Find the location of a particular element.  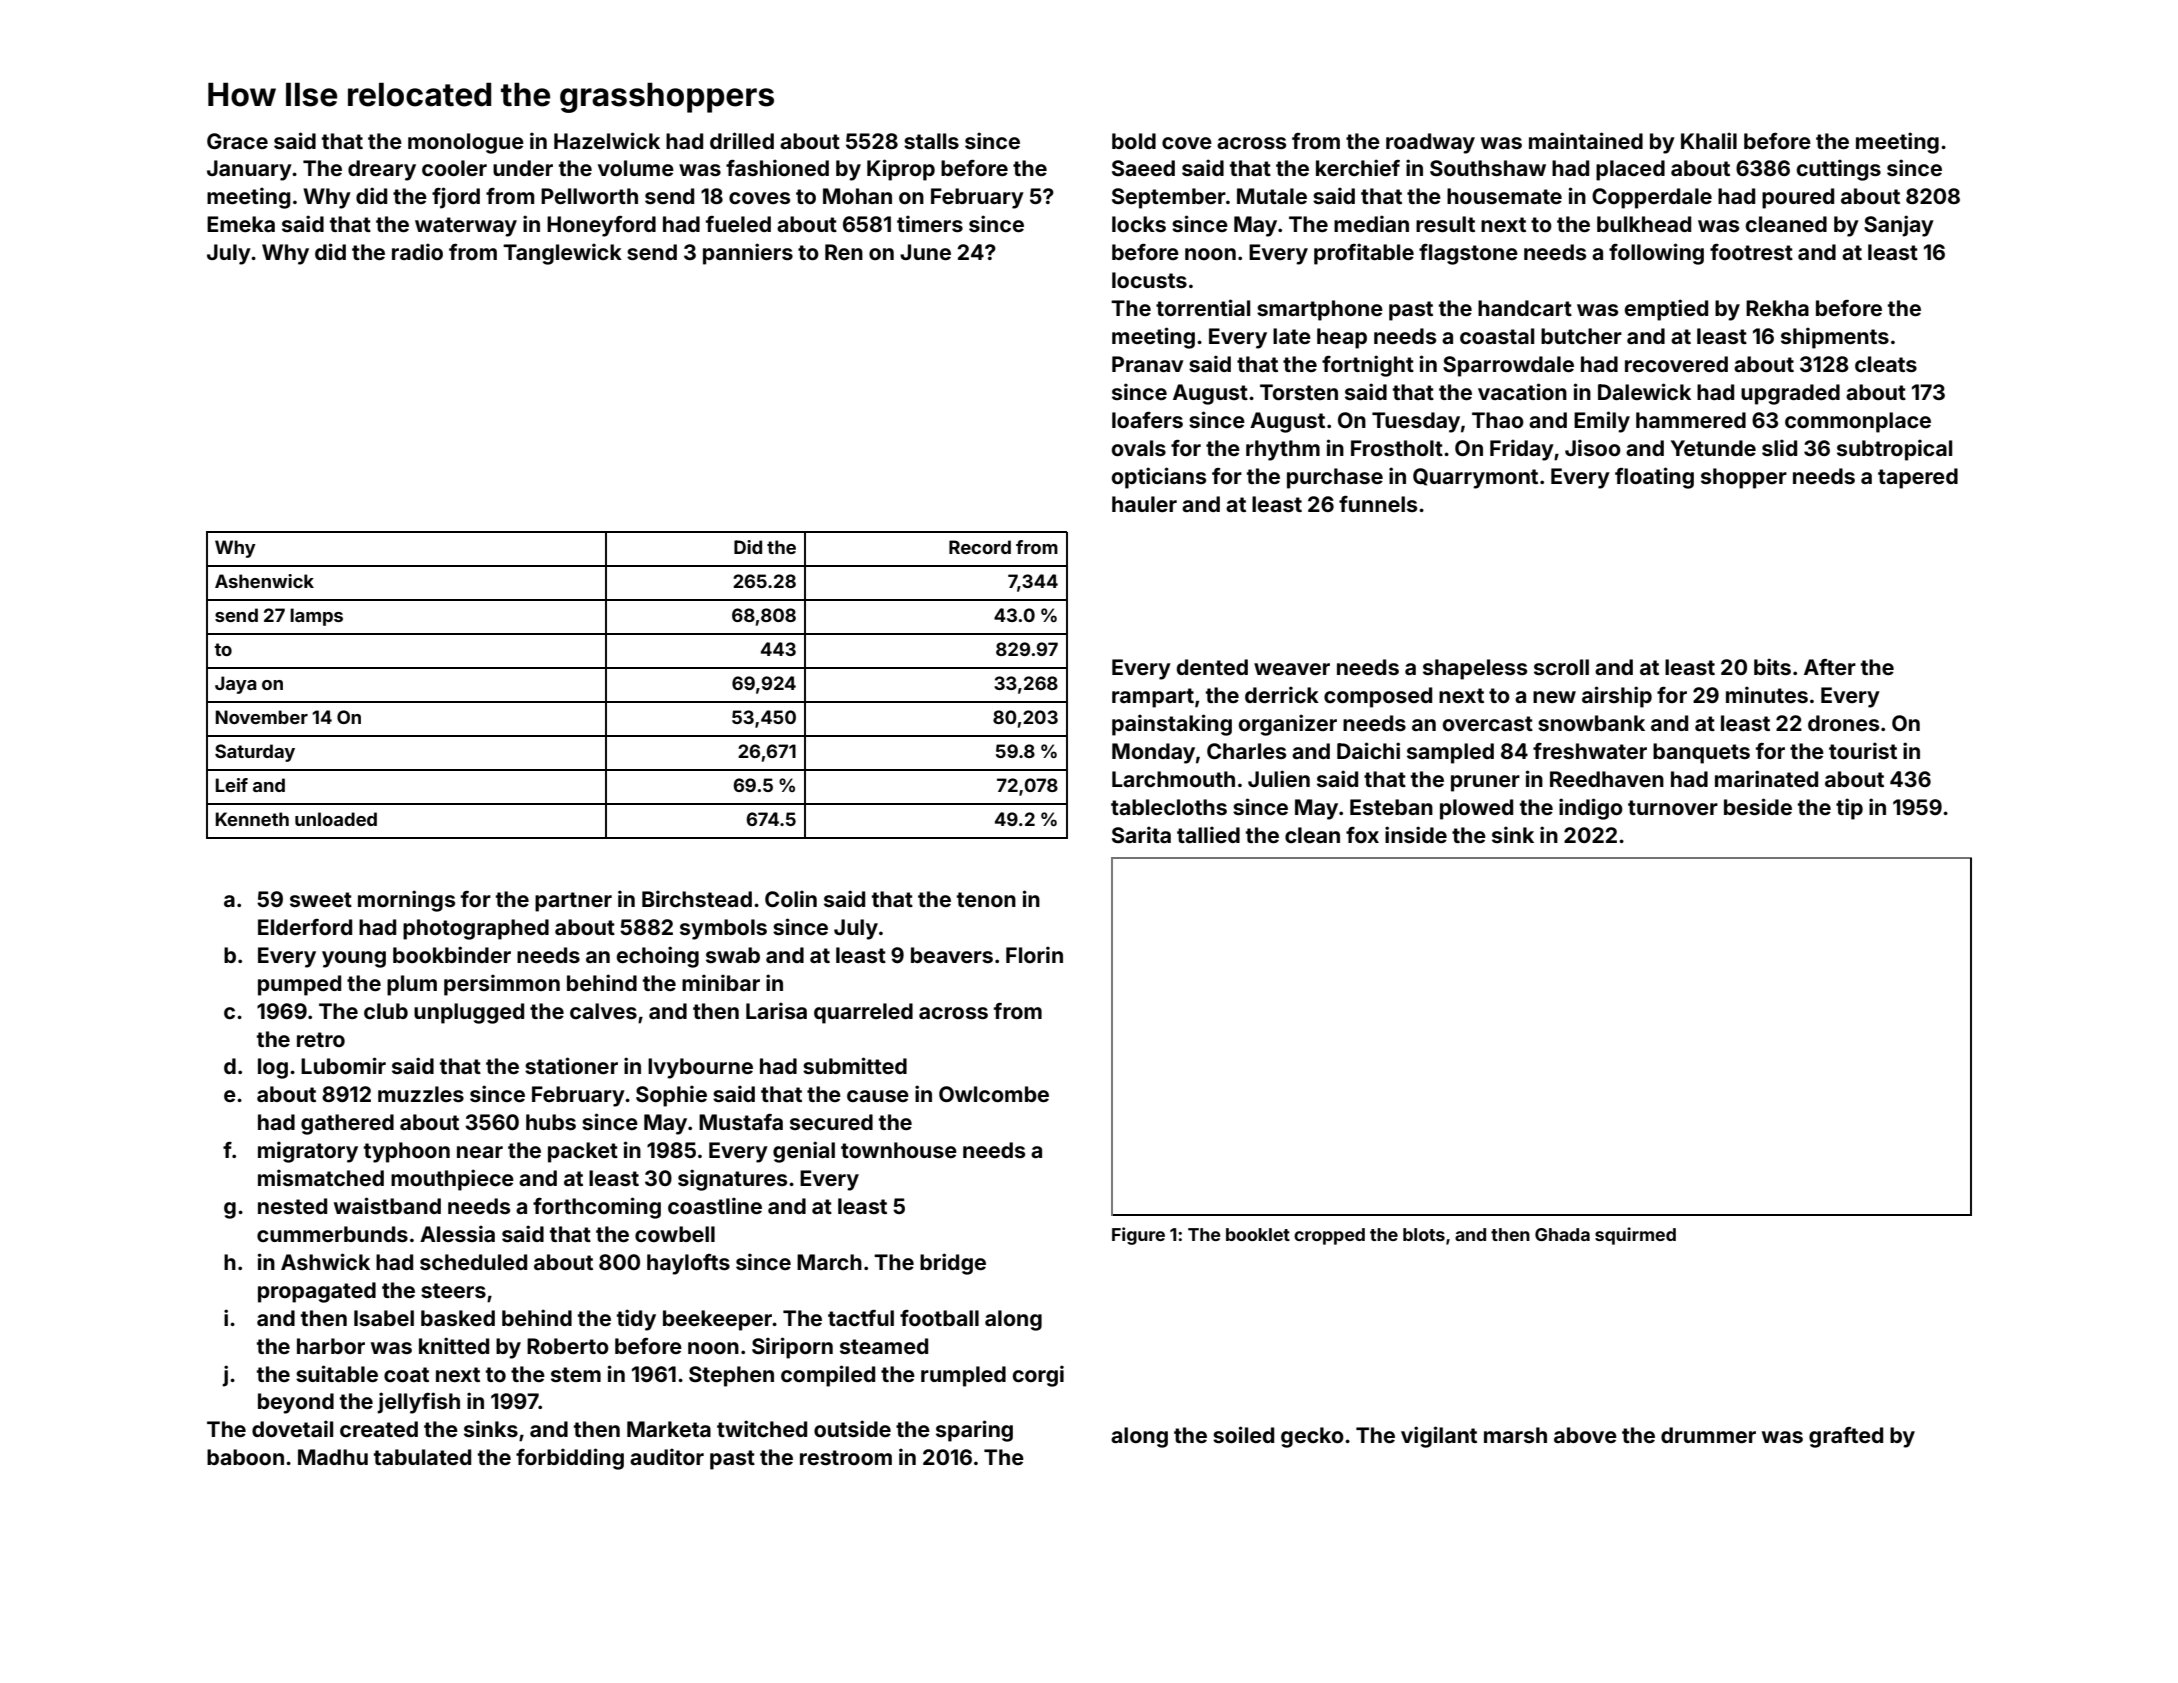

Record is located at coordinates (980, 547).
